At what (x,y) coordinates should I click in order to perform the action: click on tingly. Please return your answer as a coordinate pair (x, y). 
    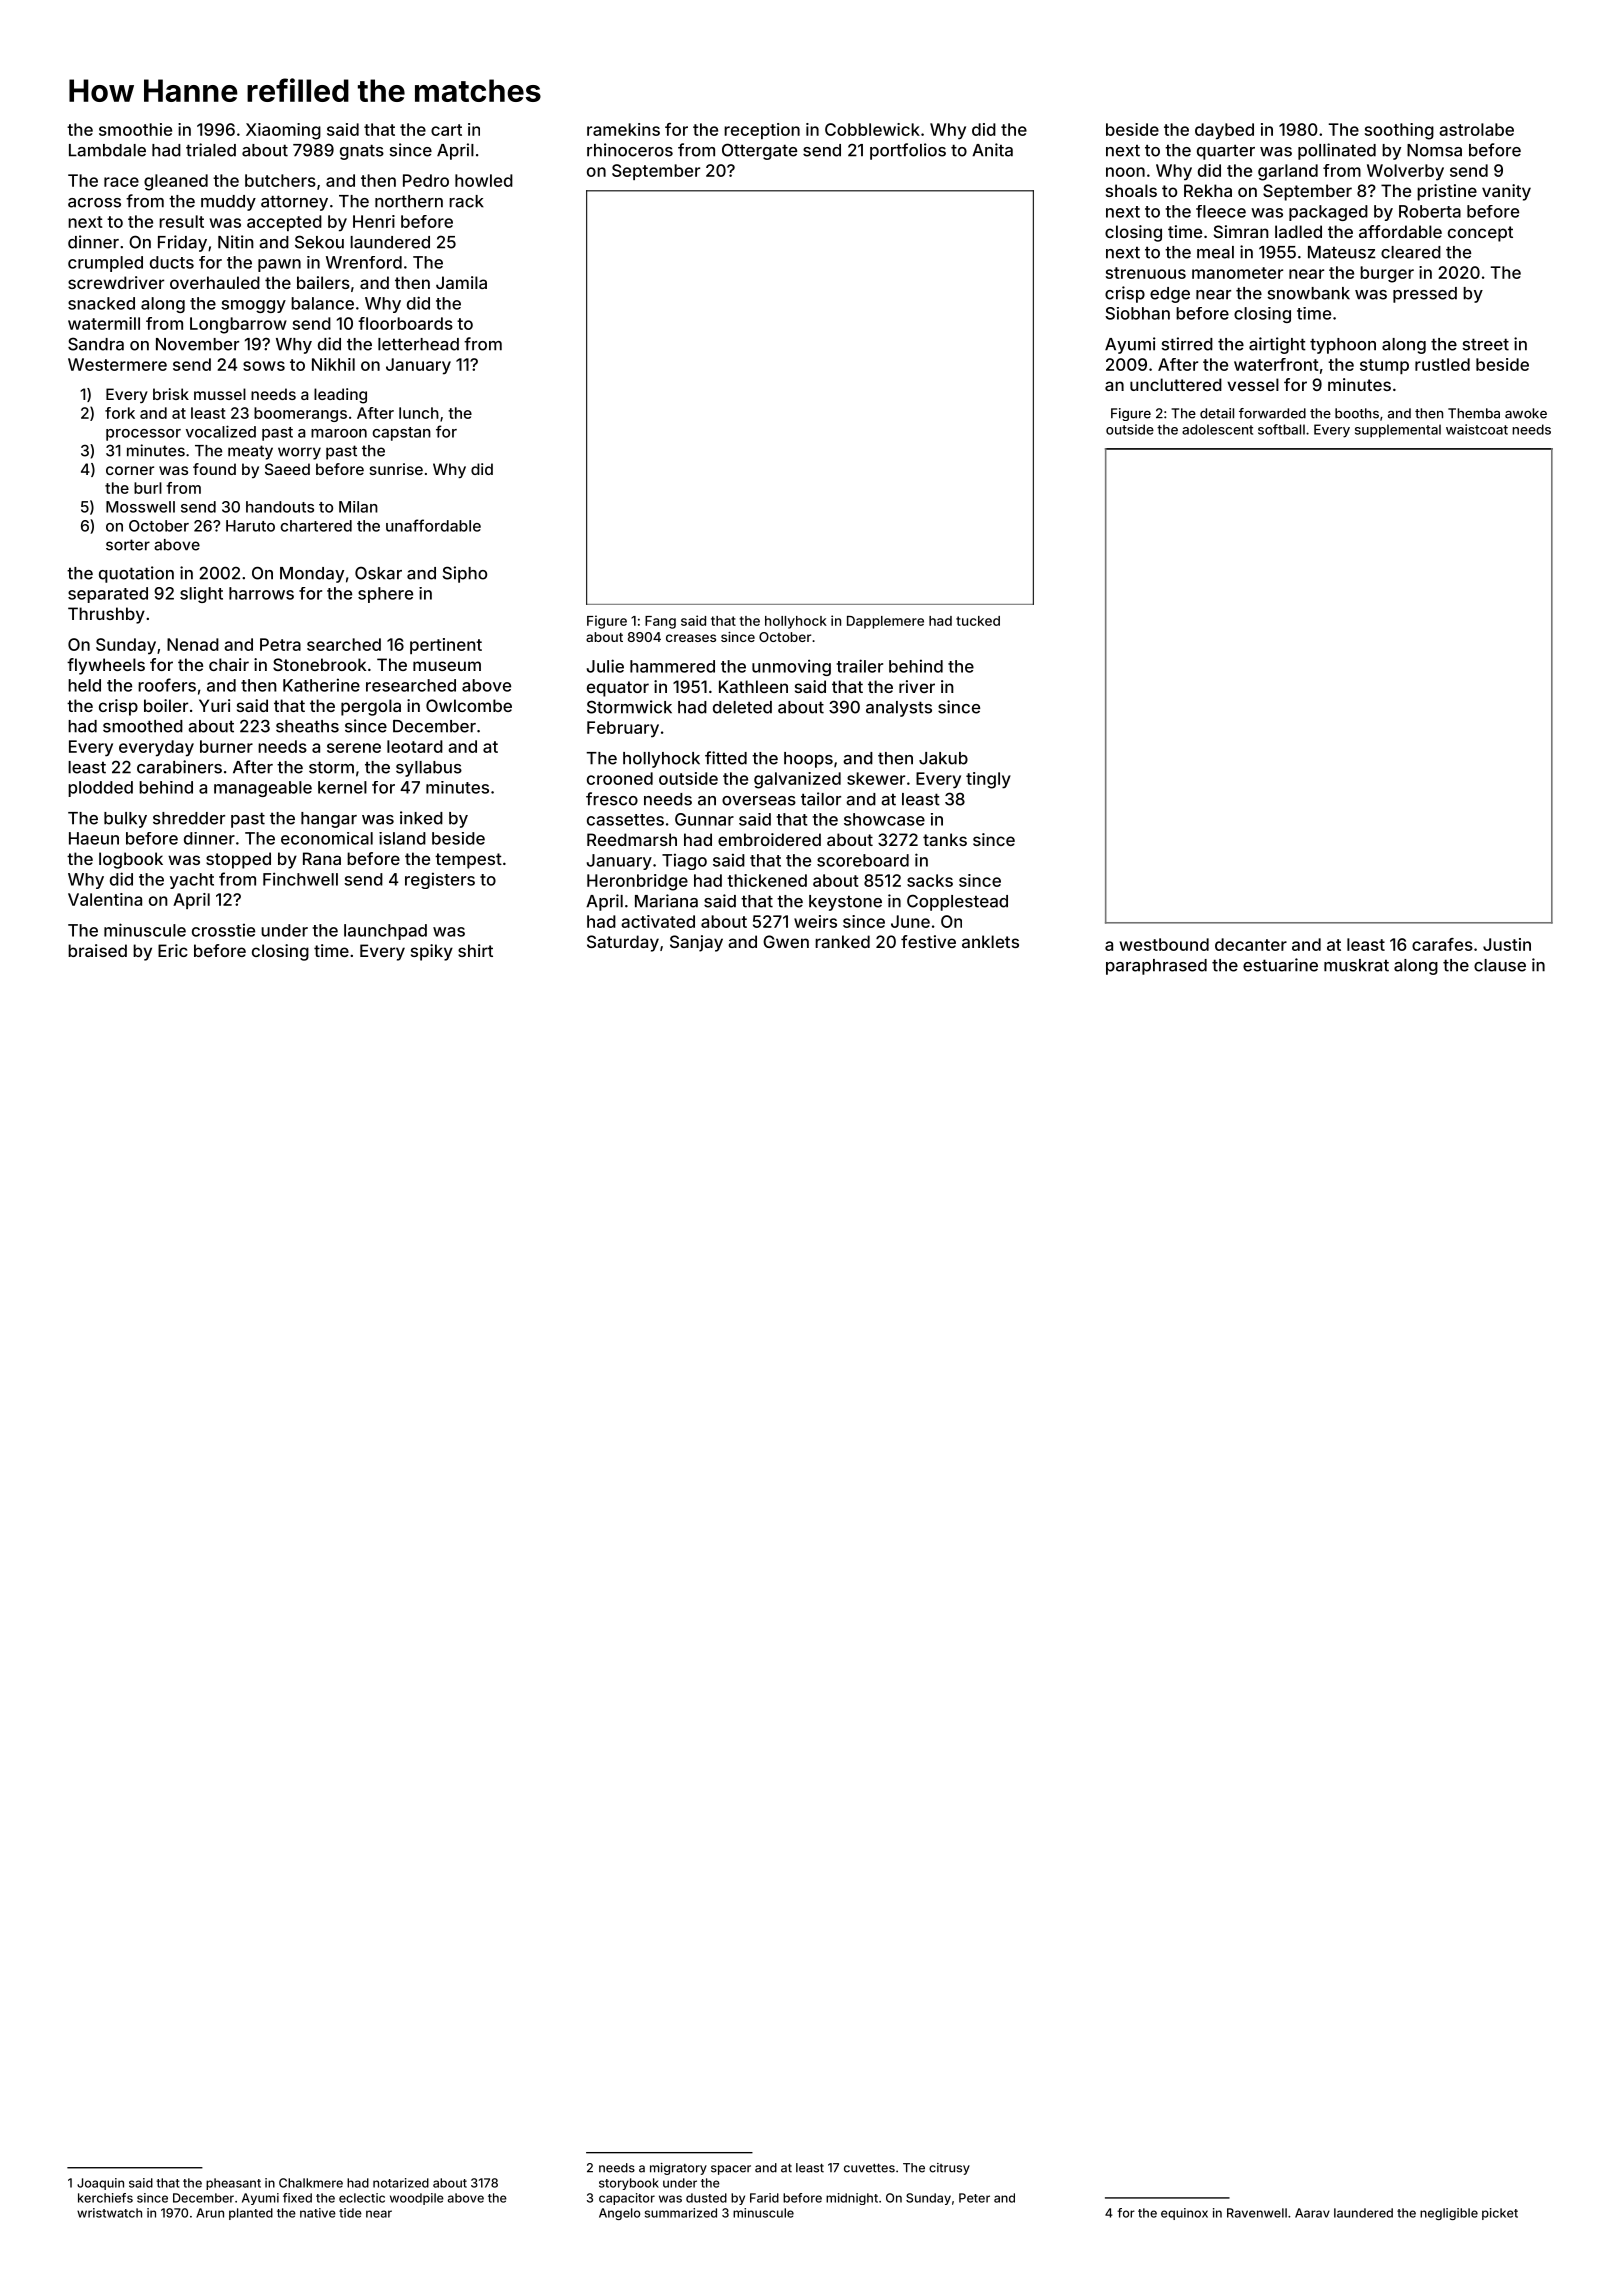
    Looking at the image, I should click on (988, 780).
